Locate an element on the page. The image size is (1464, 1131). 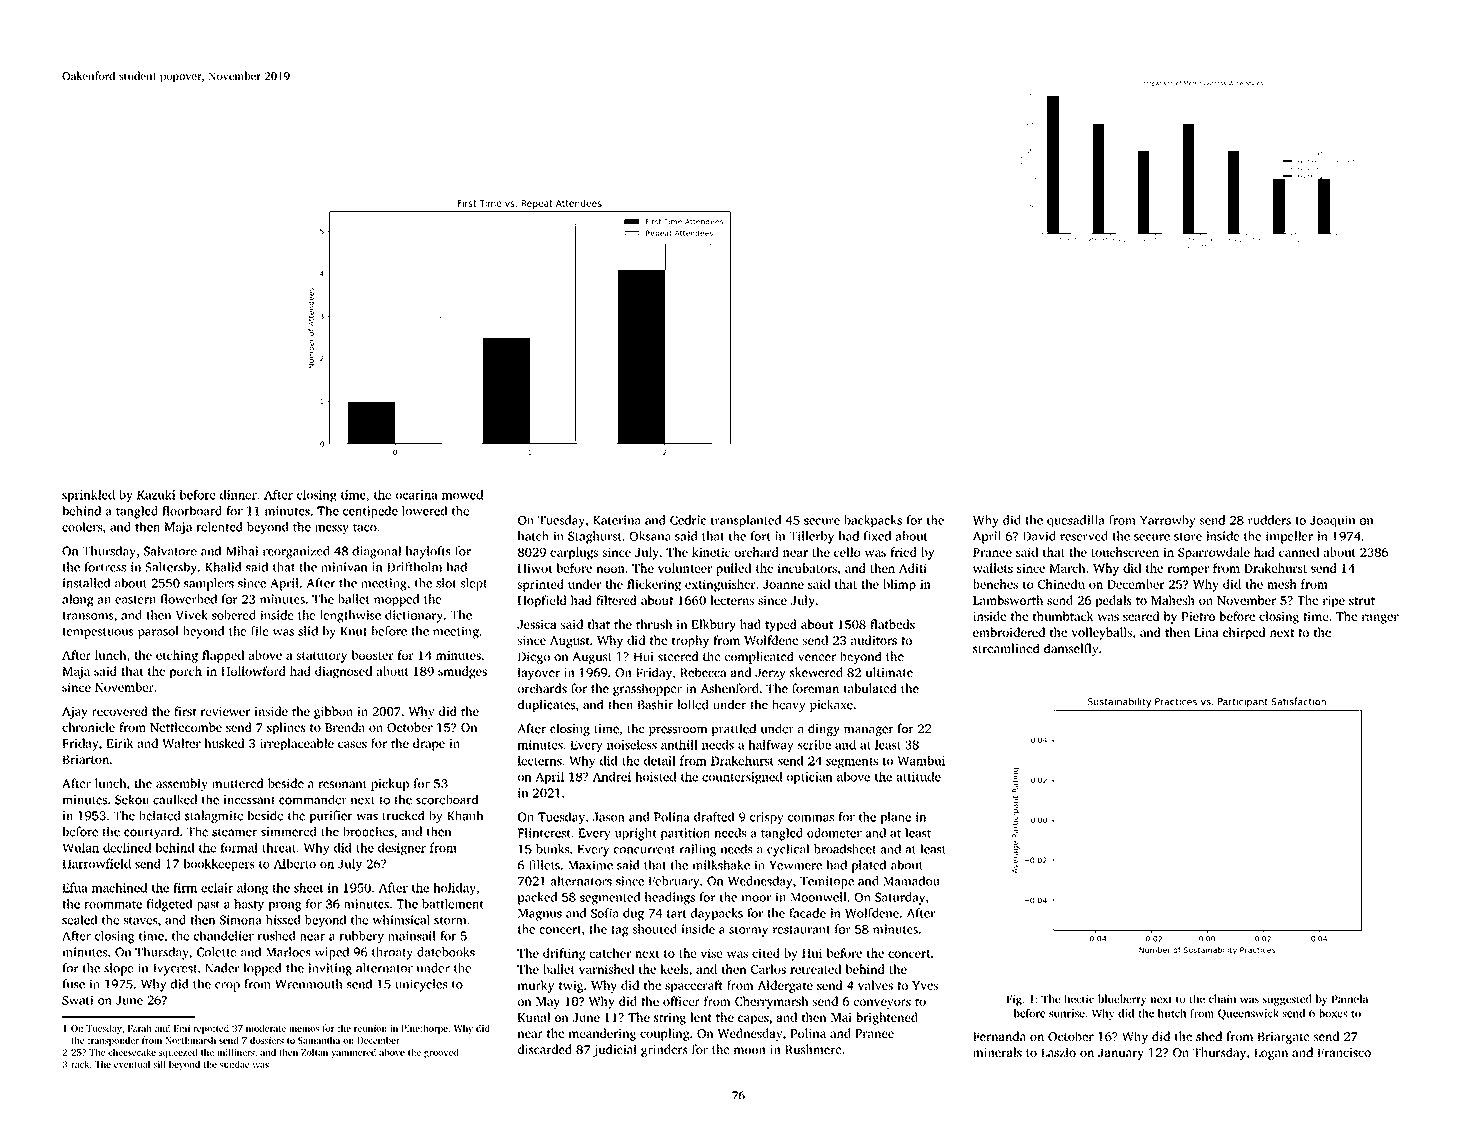
Temitope is located at coordinates (827, 882).
